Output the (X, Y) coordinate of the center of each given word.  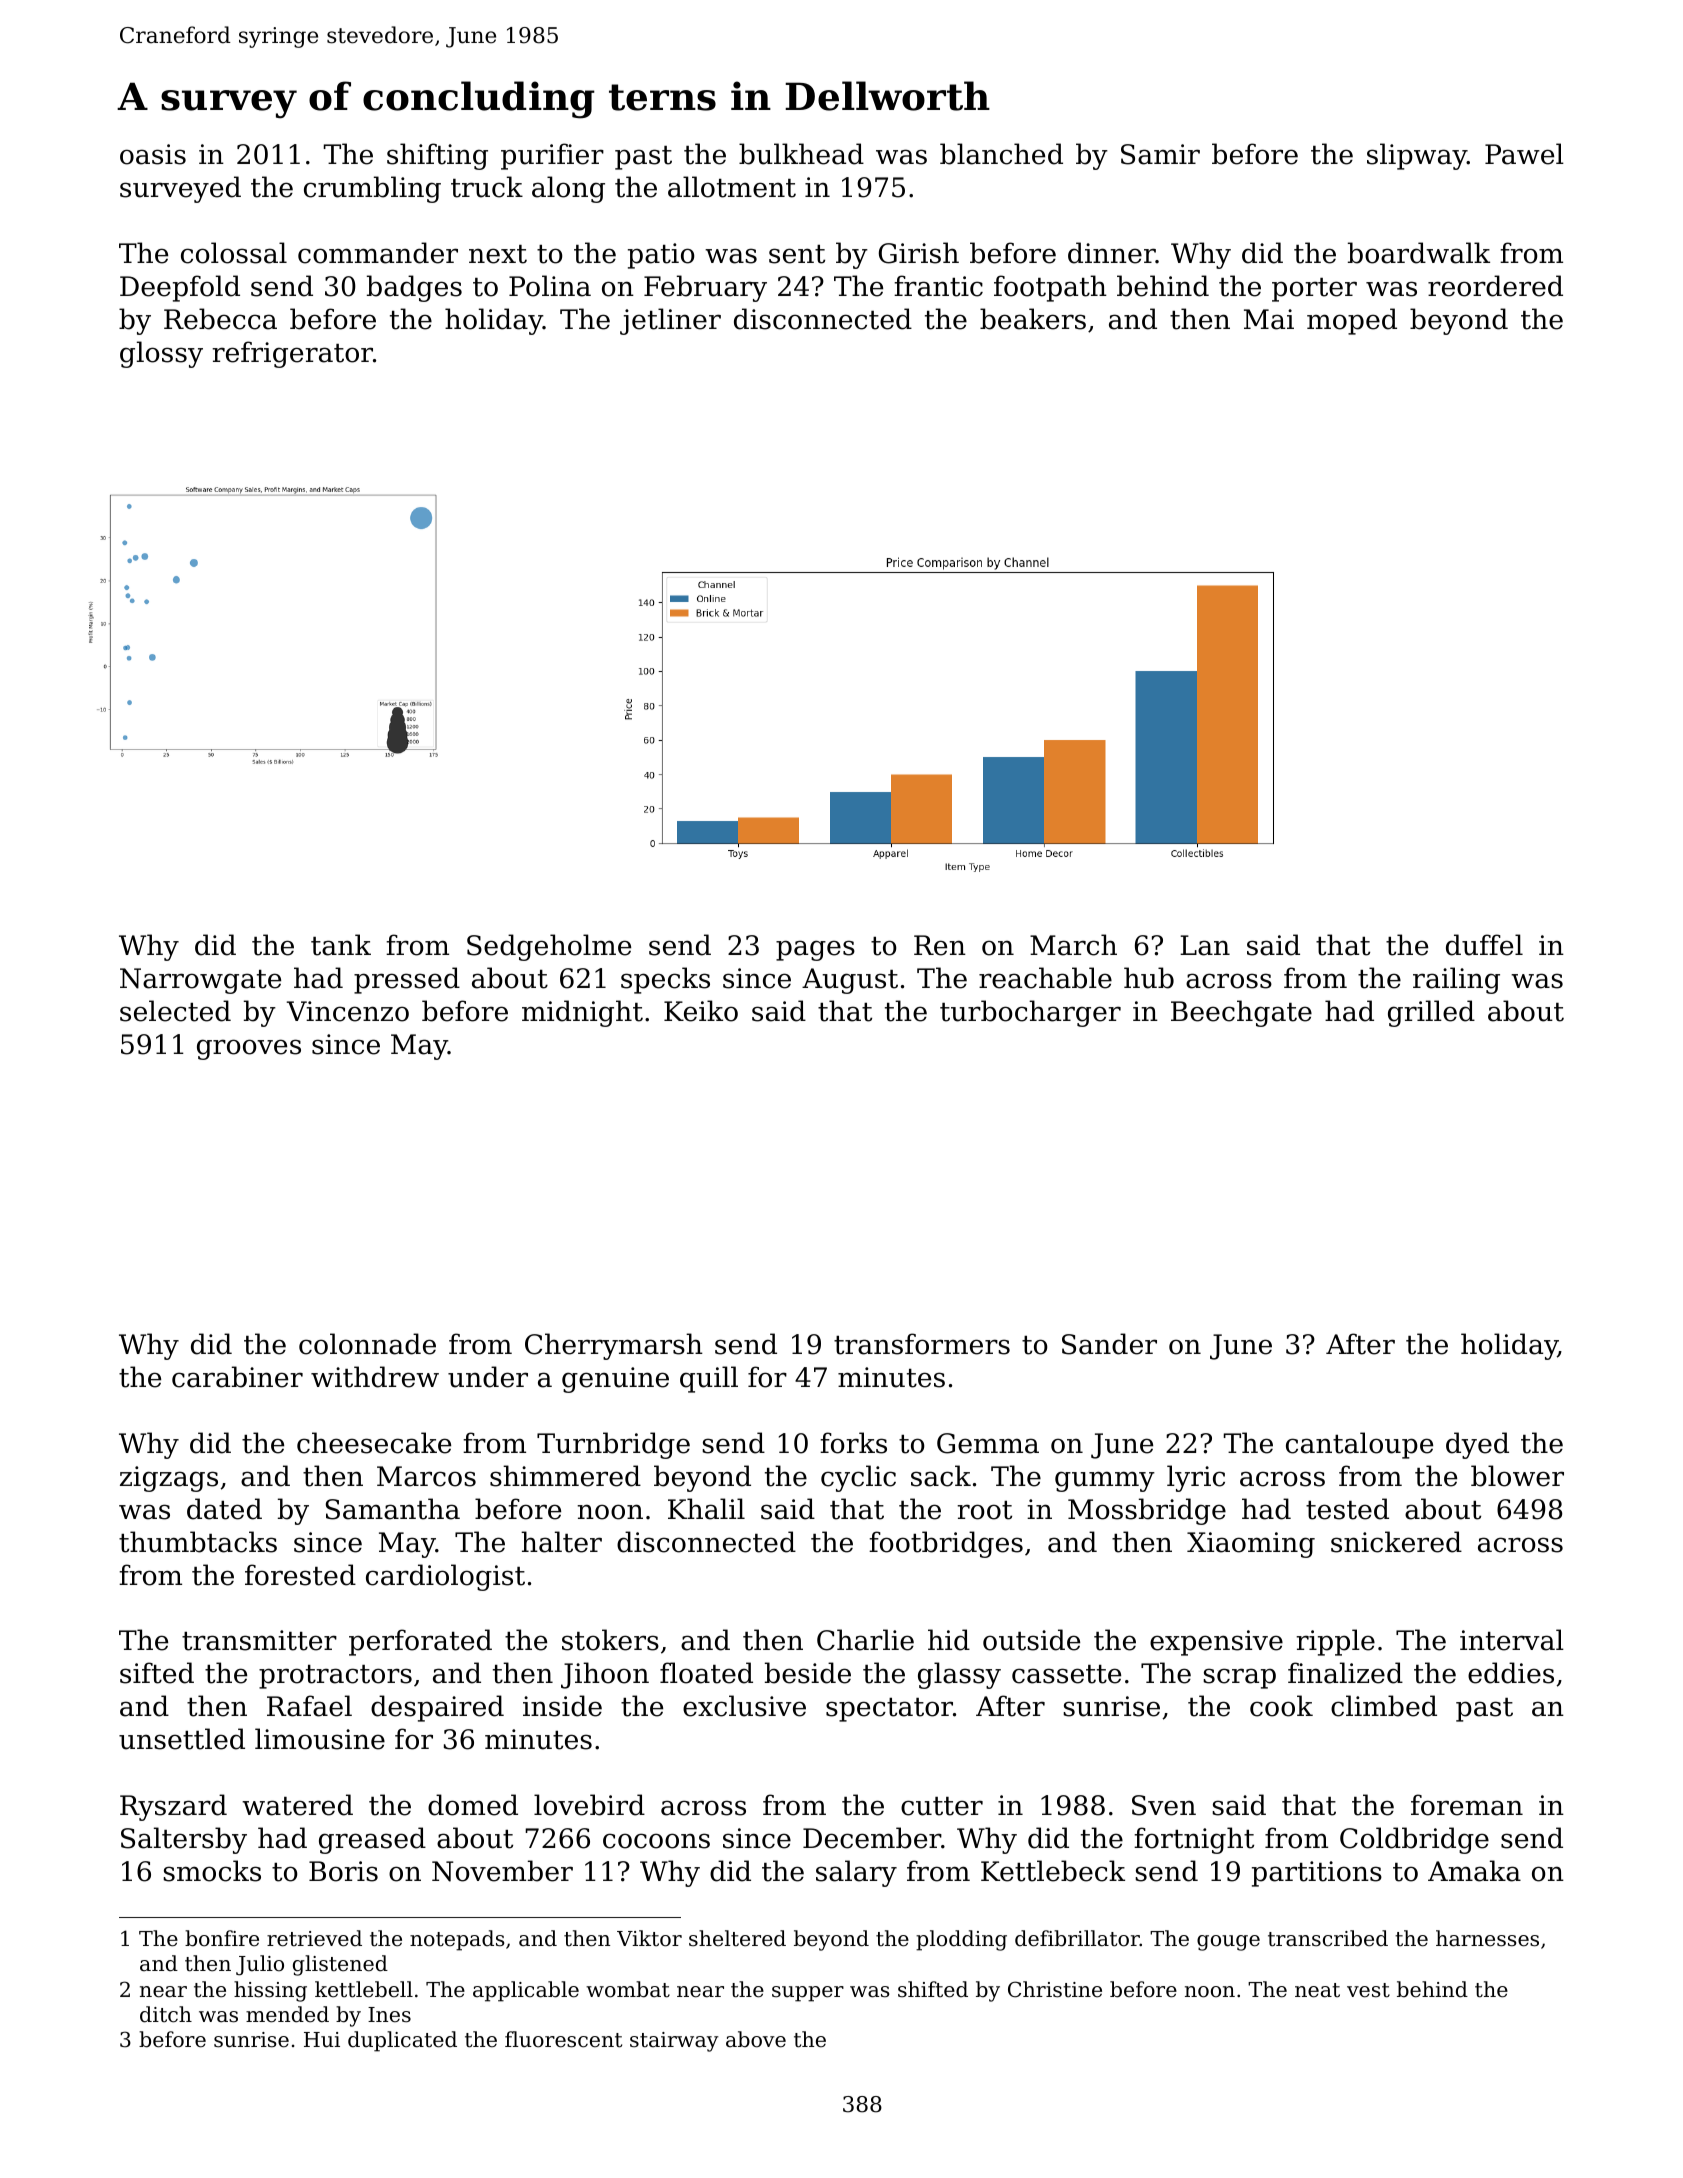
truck (487, 187)
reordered (1495, 286)
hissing (270, 1991)
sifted (157, 1673)
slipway (1417, 156)
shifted (933, 1989)
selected (175, 1011)
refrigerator (292, 354)
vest (1368, 1990)
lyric (1196, 1478)
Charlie (865, 1640)
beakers (1033, 319)
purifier (552, 156)
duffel (1484, 945)
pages (815, 950)
